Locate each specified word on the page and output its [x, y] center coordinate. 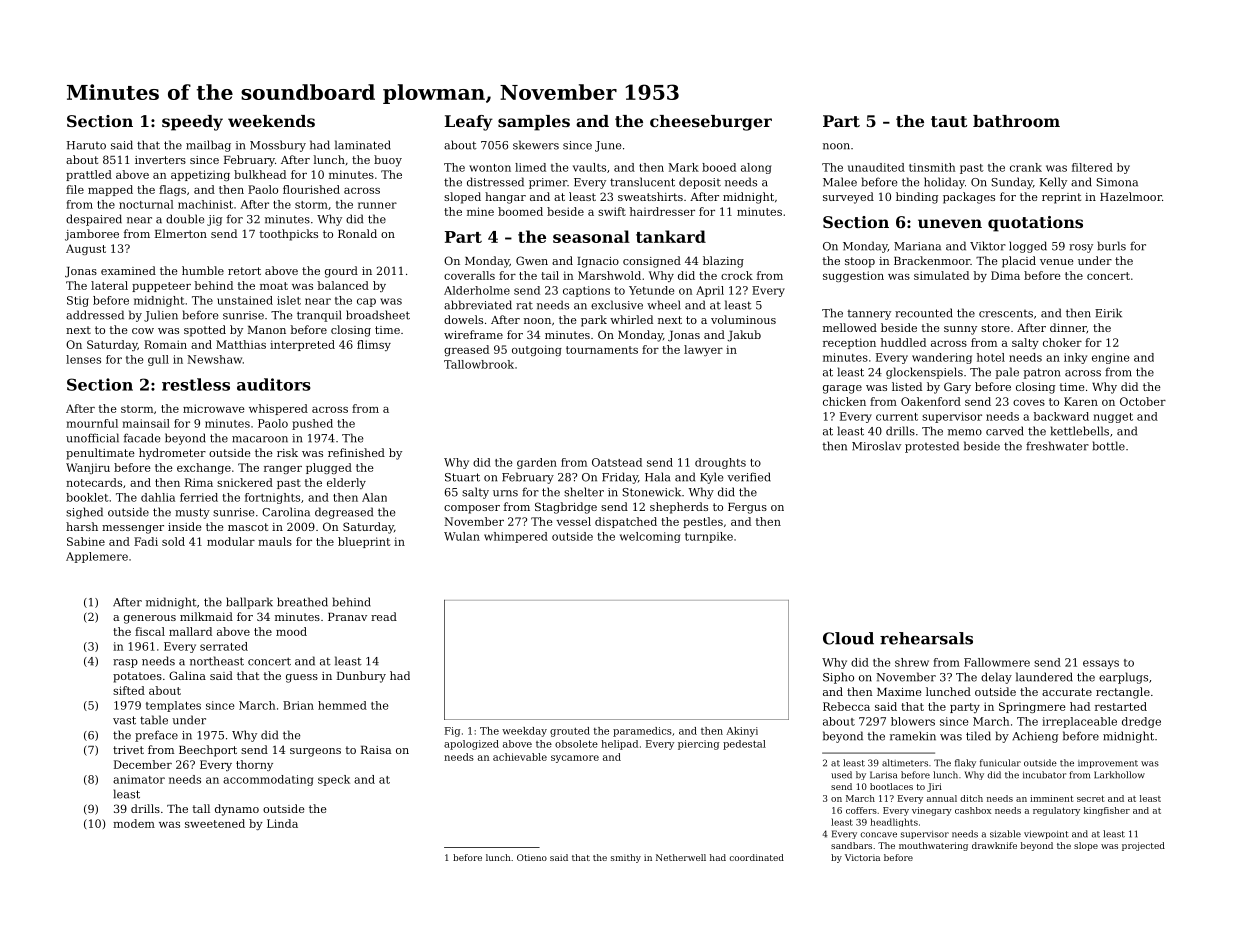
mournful [92, 423]
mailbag [208, 146]
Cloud [848, 638]
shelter [584, 492]
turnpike [709, 537]
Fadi [146, 541]
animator [139, 779]
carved [1005, 431]
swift [612, 211]
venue [1057, 262]
